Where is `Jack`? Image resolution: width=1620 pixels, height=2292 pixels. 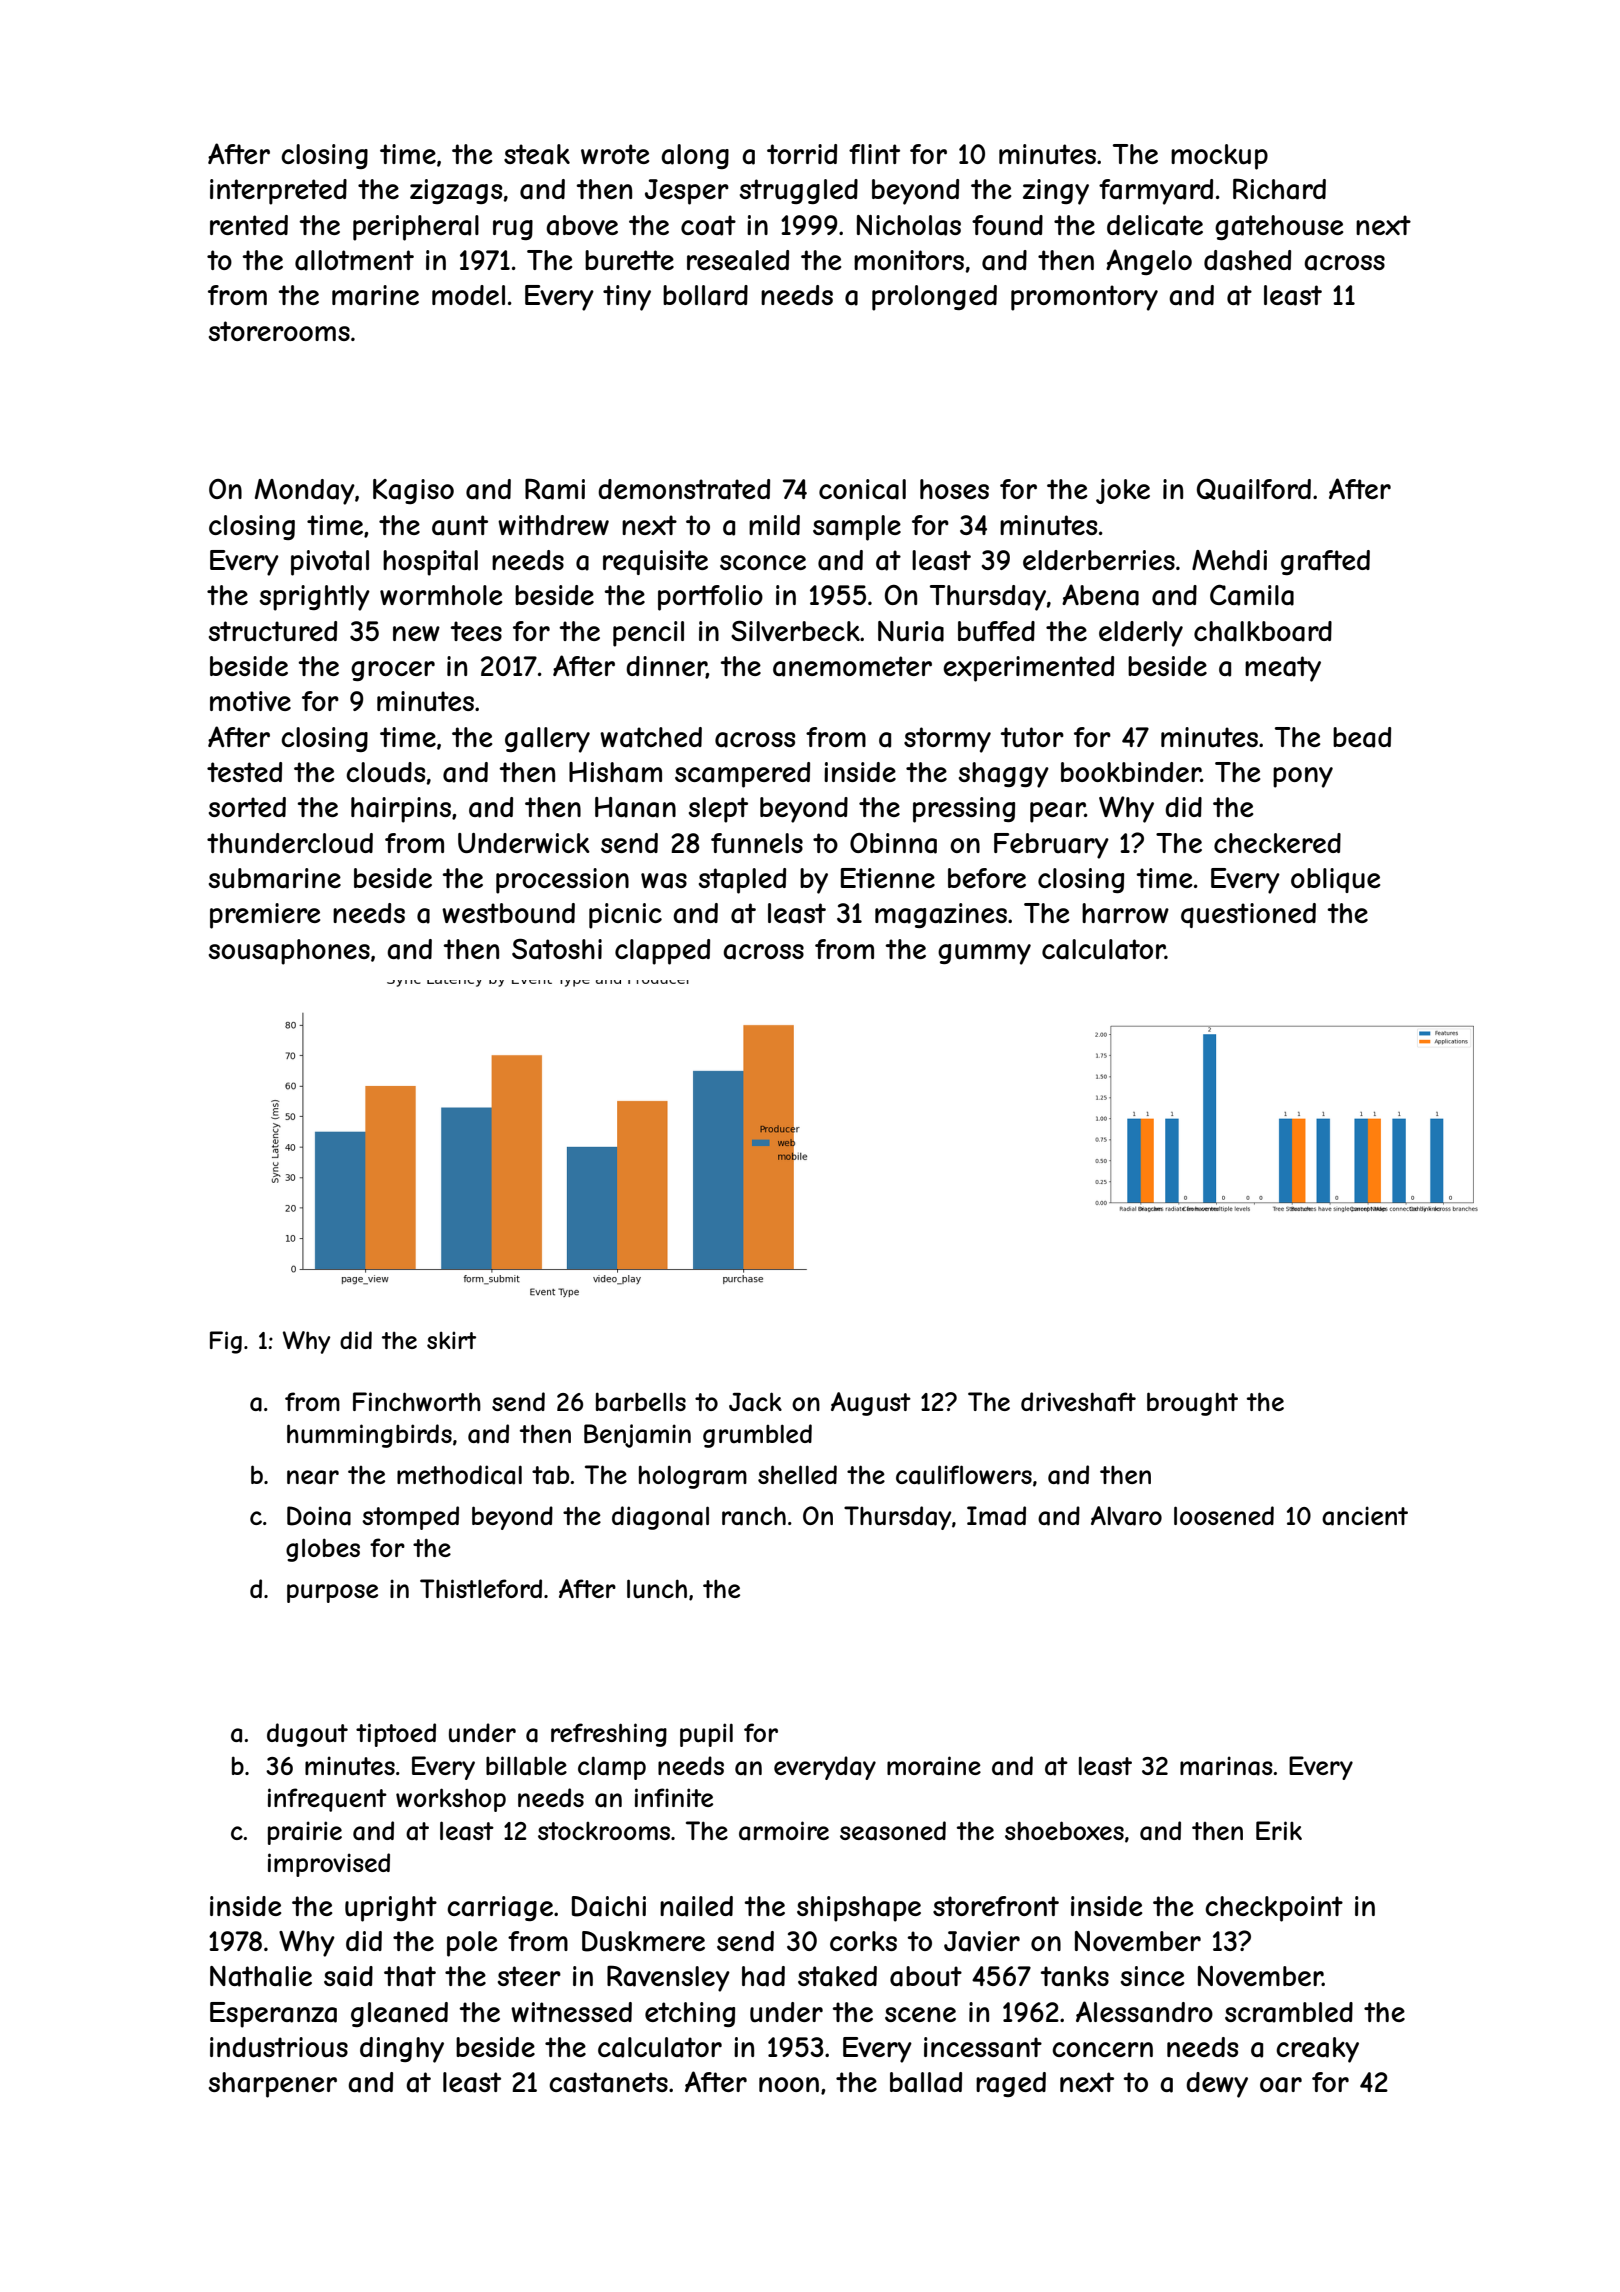
Jack is located at coordinates (755, 1402).
